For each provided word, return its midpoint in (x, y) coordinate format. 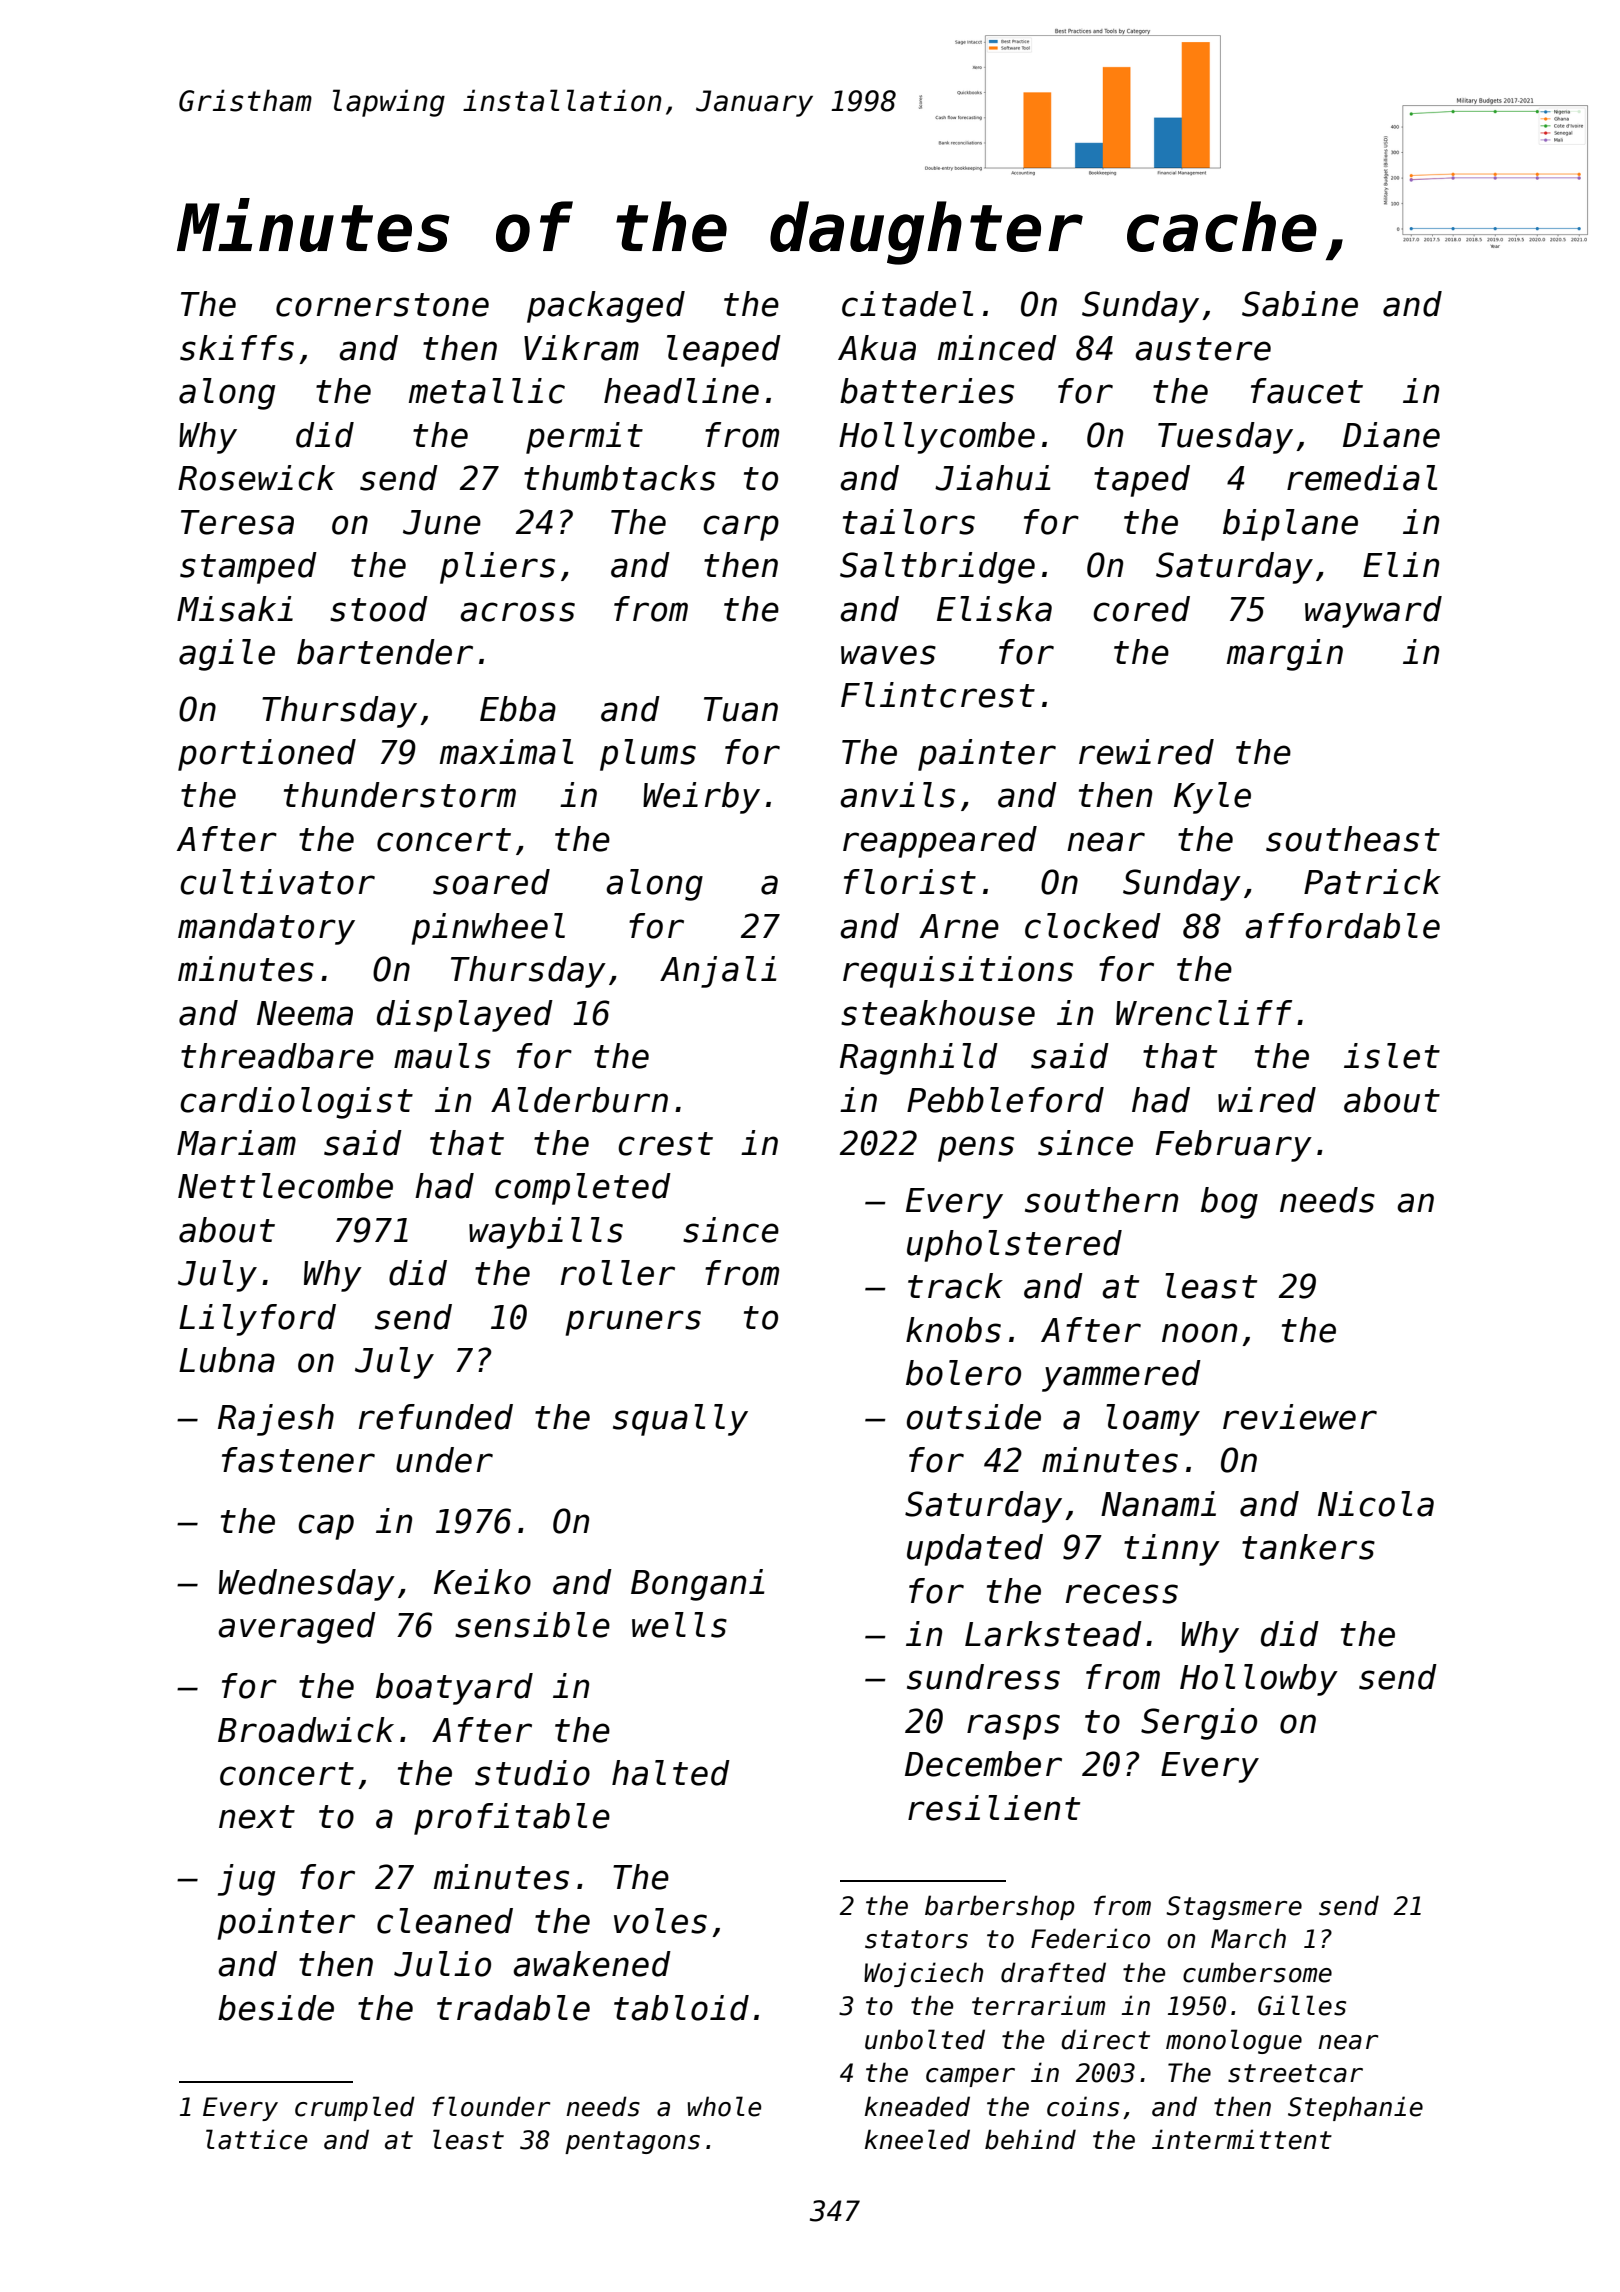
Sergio (1199, 1724)
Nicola (1376, 1504)
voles (660, 1921)
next (257, 1817)
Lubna (227, 1360)
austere (1203, 349)
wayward (1373, 612)
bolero (963, 1373)
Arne (959, 926)
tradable (513, 2008)
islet (1392, 1056)
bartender (385, 652)
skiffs (237, 348)
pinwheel (488, 929)
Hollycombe (937, 438)
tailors (909, 522)
